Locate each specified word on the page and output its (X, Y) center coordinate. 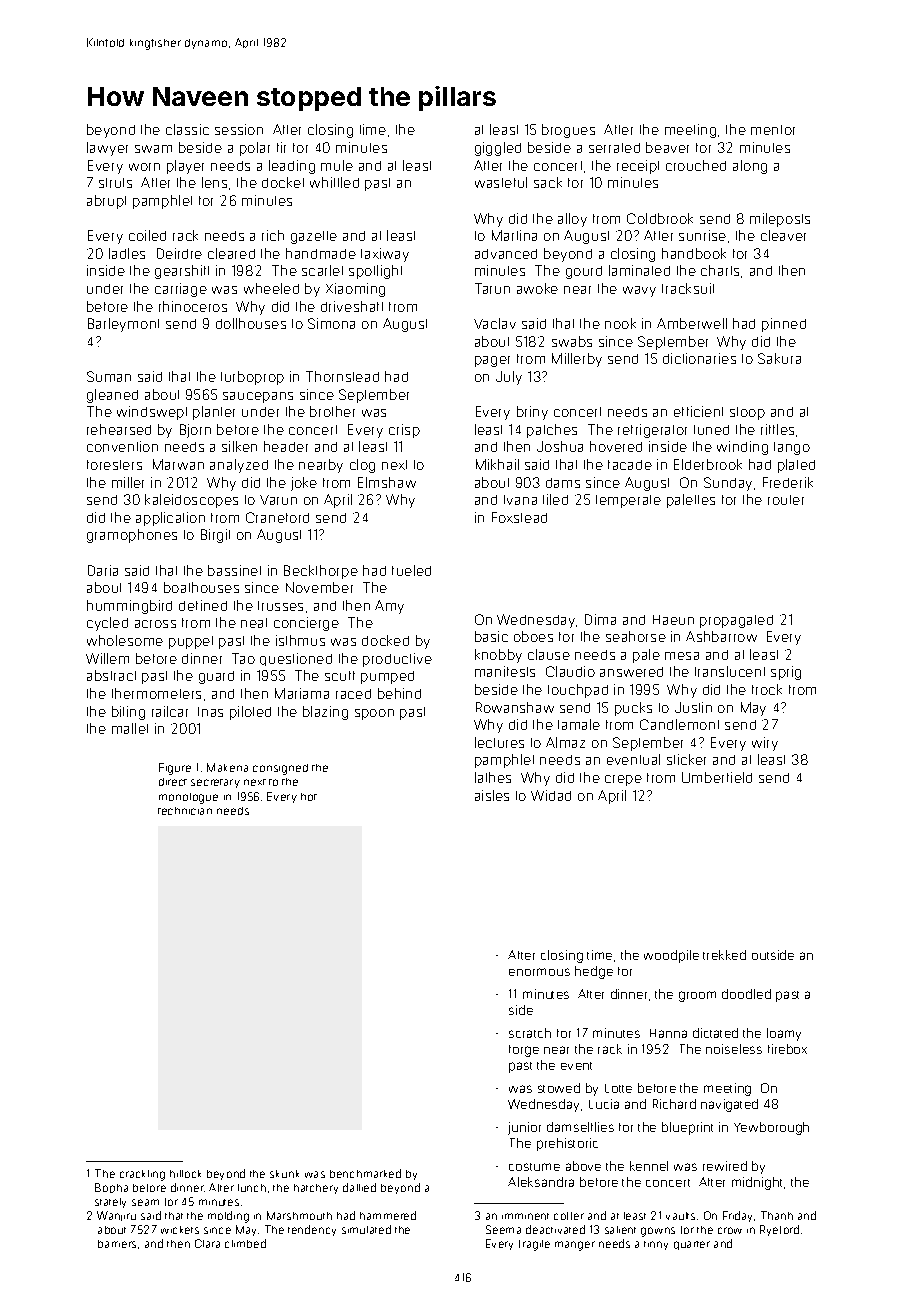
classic (187, 129)
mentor (773, 130)
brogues (568, 131)
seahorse (636, 636)
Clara (207, 1243)
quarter (692, 1245)
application (170, 519)
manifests (505, 671)
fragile (534, 1245)
